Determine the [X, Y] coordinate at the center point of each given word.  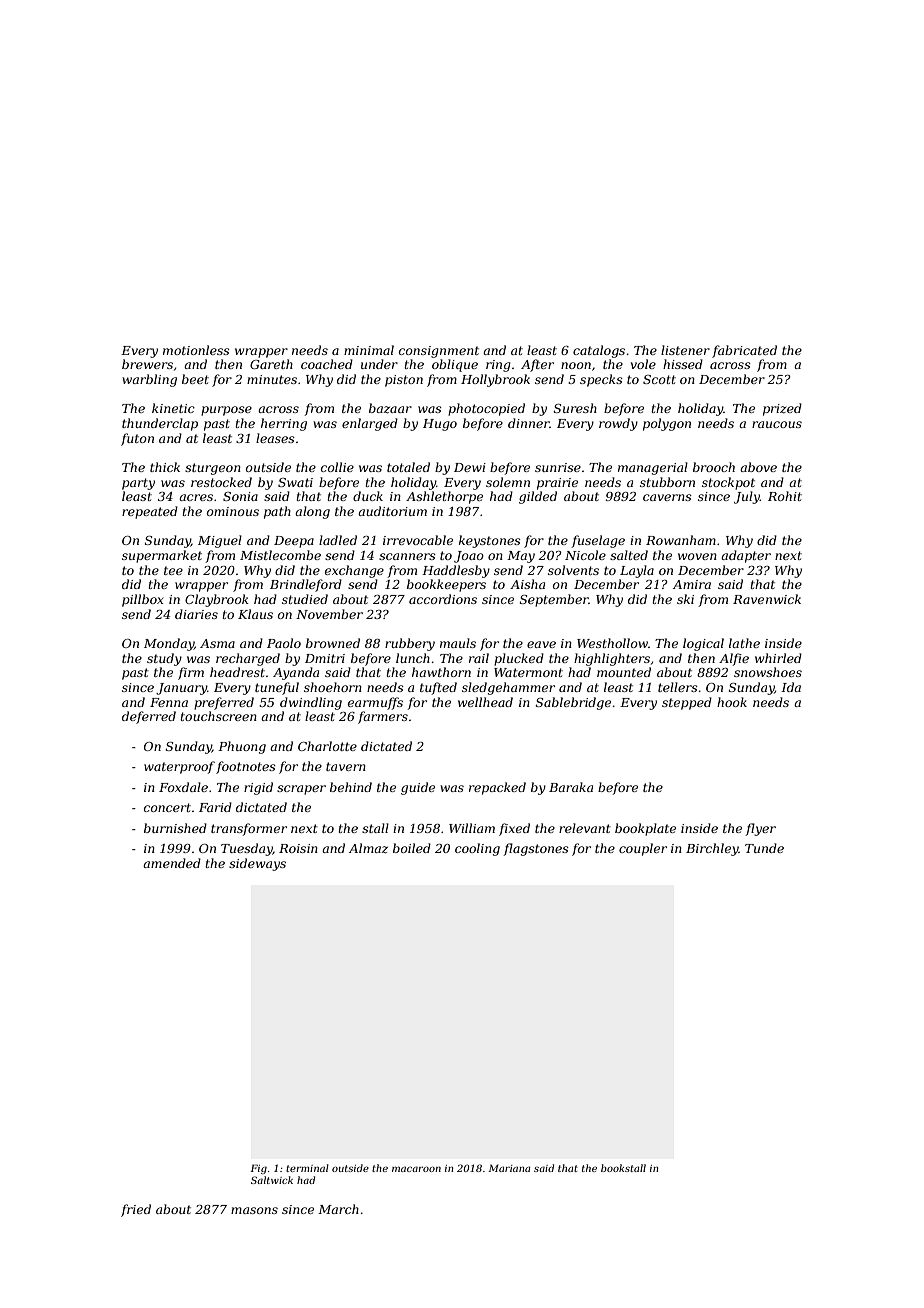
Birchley [712, 849]
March [338, 1209]
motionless [196, 350]
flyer [760, 829]
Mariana [509, 1168]
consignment [439, 352]
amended [172, 863]
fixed [514, 829]
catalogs [599, 351]
